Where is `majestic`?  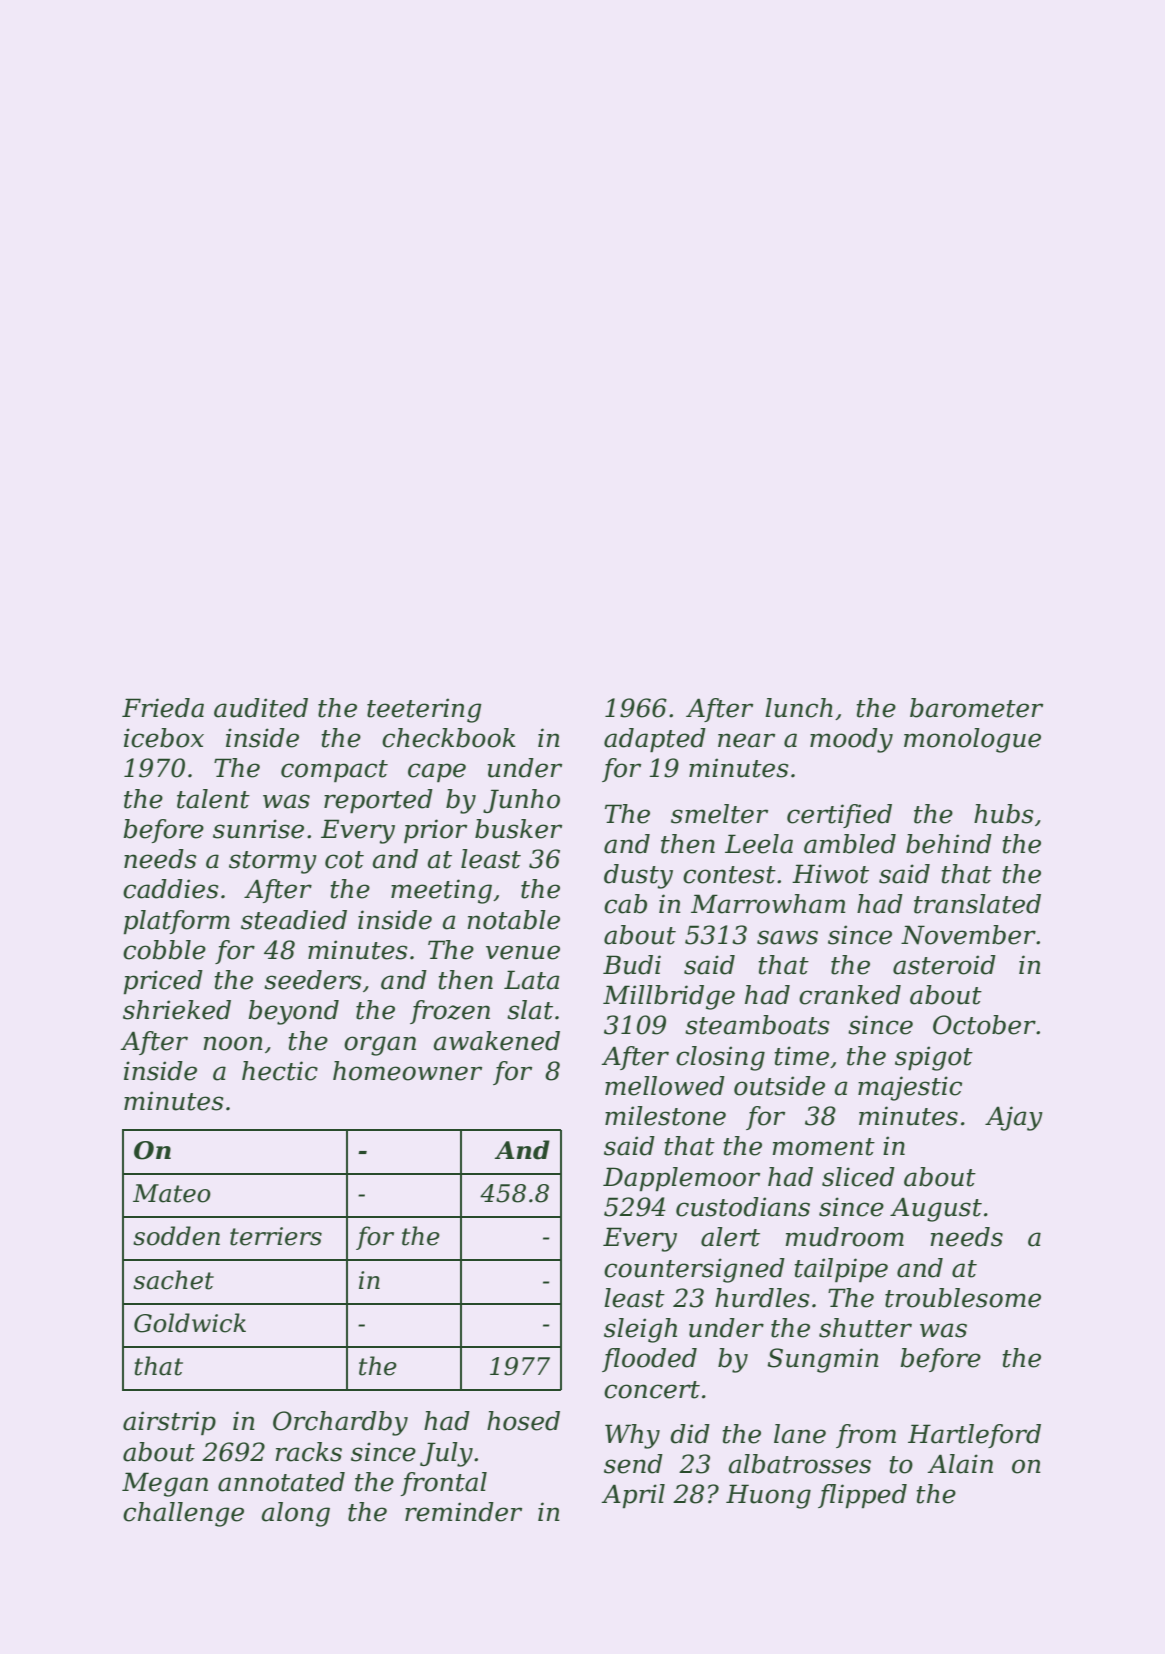 majestic is located at coordinates (910, 1088).
